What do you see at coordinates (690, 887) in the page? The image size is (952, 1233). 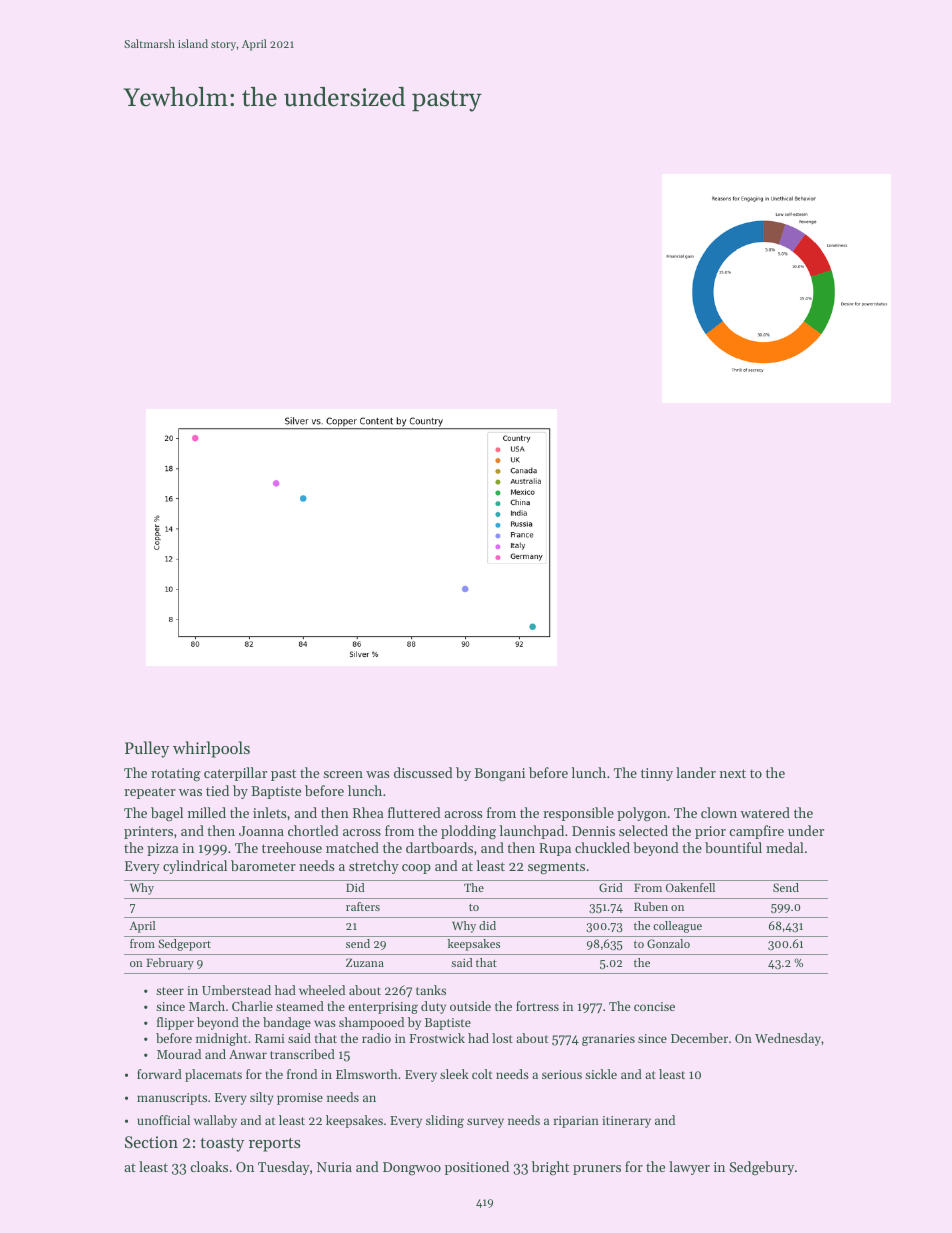 I see `Oakenfell` at bounding box center [690, 887].
